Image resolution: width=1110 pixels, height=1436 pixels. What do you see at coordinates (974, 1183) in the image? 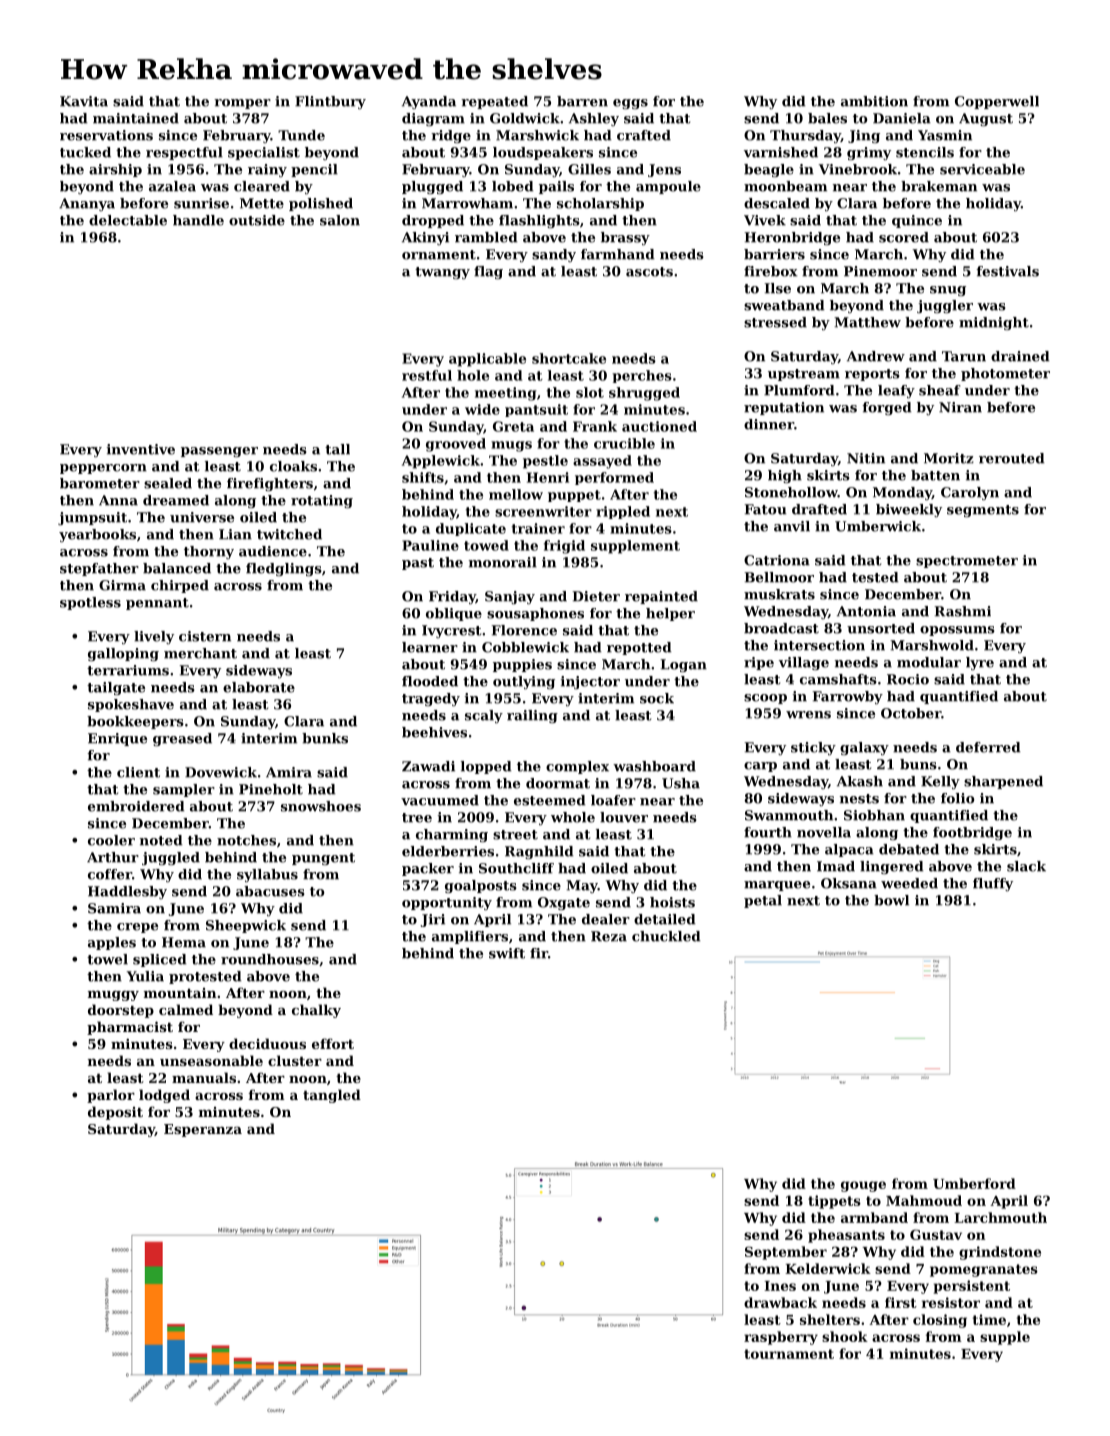
I see `Umberford` at bounding box center [974, 1183].
